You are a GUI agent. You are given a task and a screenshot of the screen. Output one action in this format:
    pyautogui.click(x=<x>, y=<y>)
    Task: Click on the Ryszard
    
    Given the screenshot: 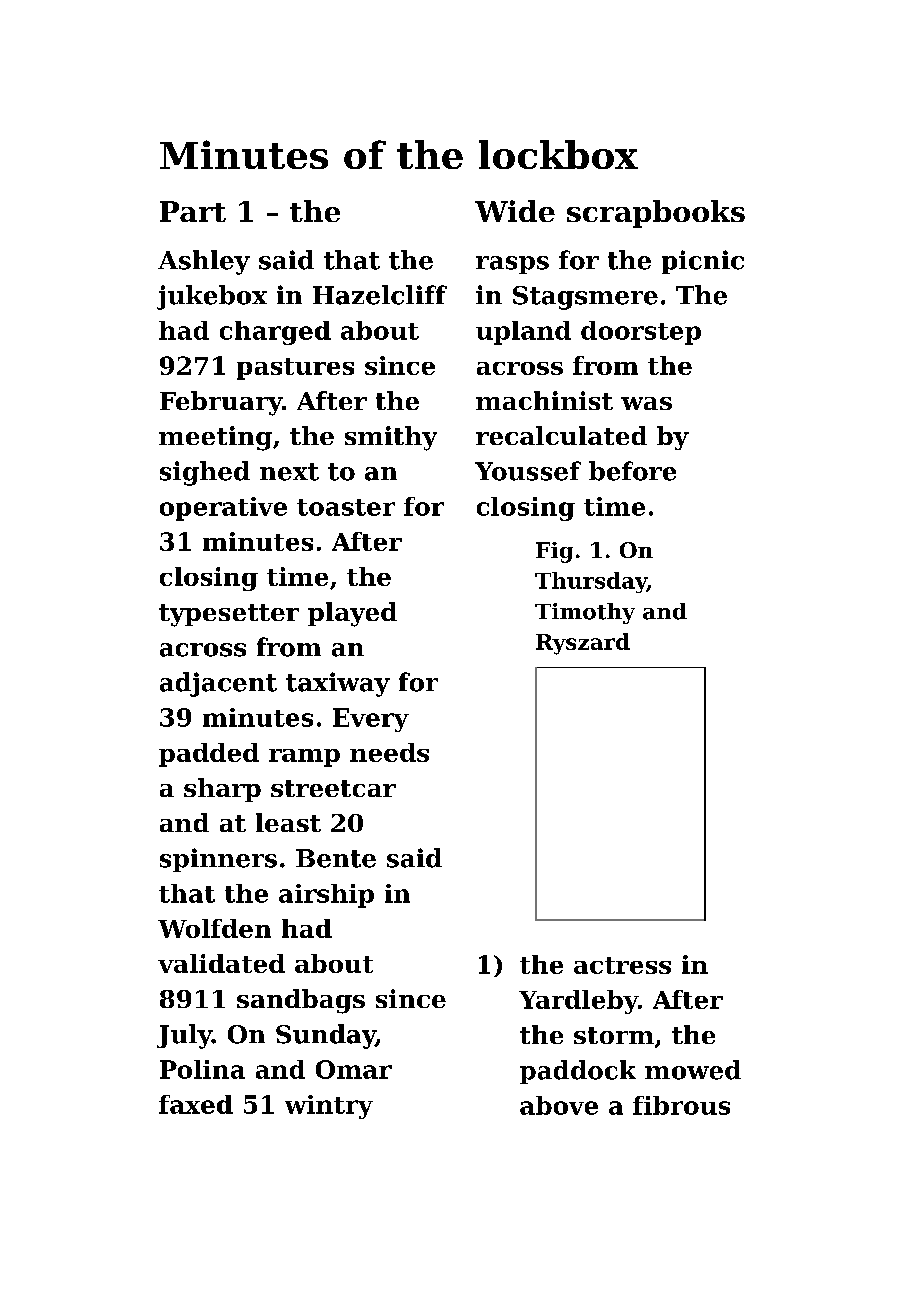 What is the action you would take?
    pyautogui.click(x=583, y=644)
